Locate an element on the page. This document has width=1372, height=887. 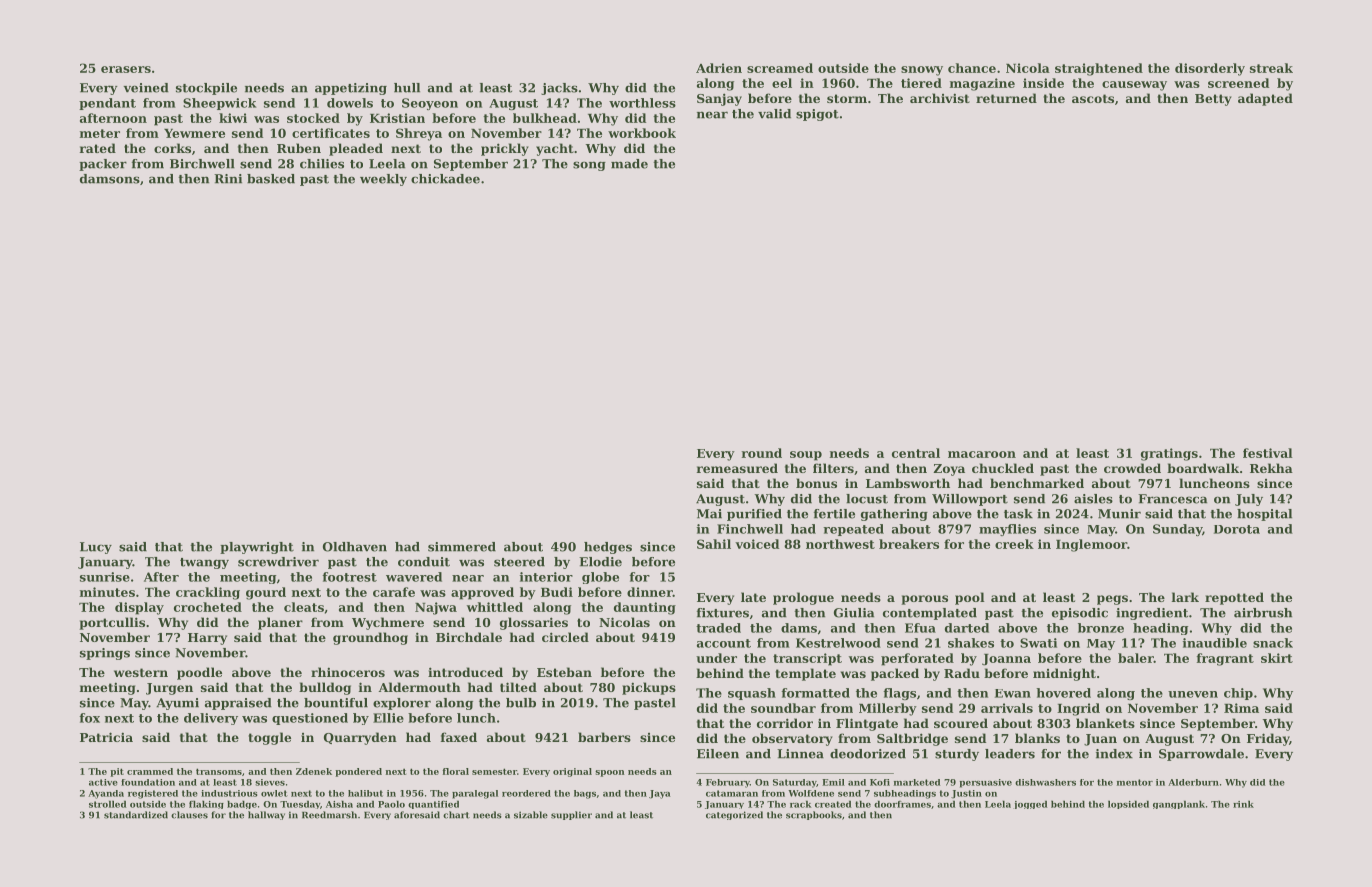
corks is located at coordinates (172, 148).
